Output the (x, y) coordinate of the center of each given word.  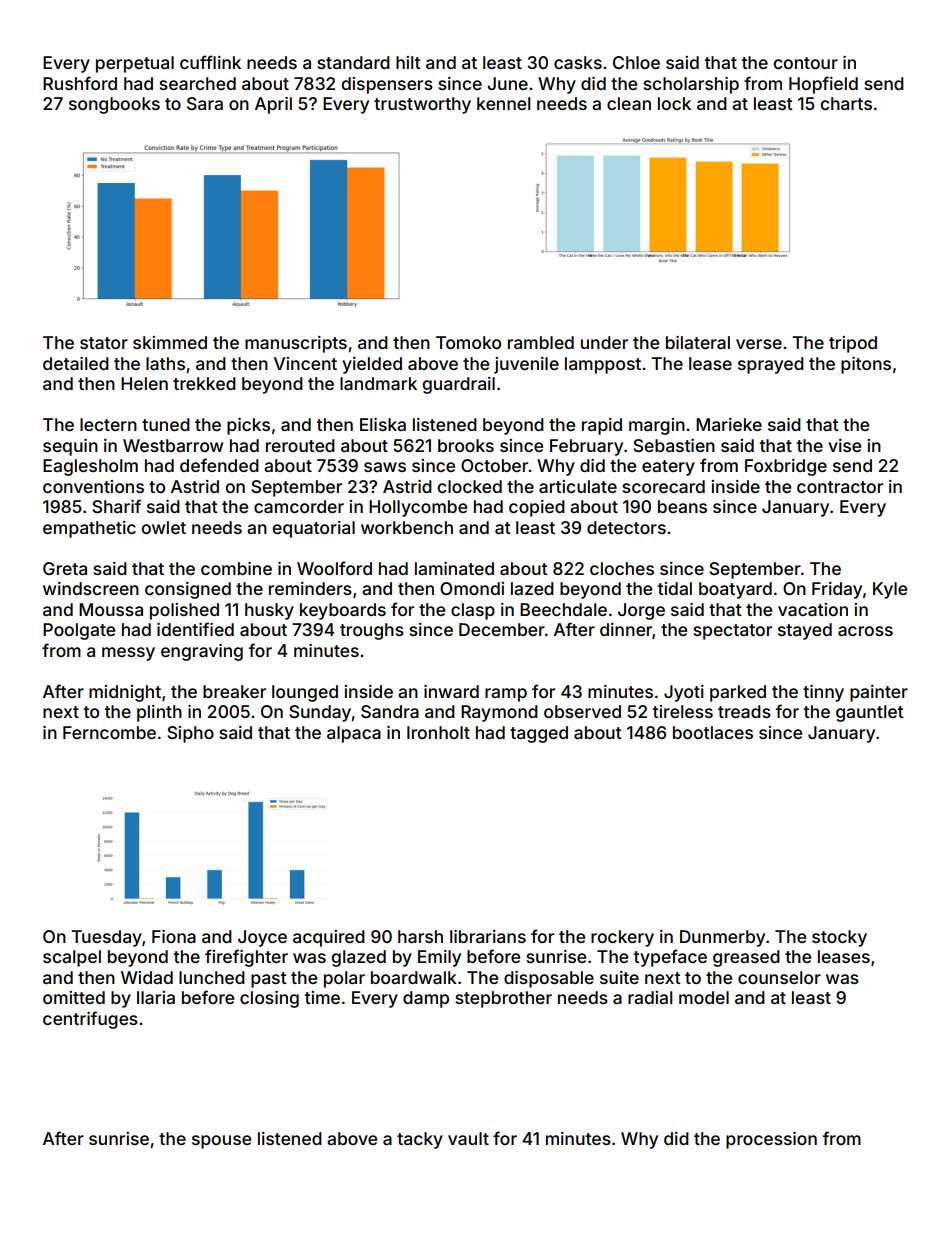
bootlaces (713, 732)
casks (578, 62)
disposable (549, 979)
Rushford (80, 83)
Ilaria (156, 997)
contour (806, 63)
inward (451, 691)
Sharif (116, 506)
